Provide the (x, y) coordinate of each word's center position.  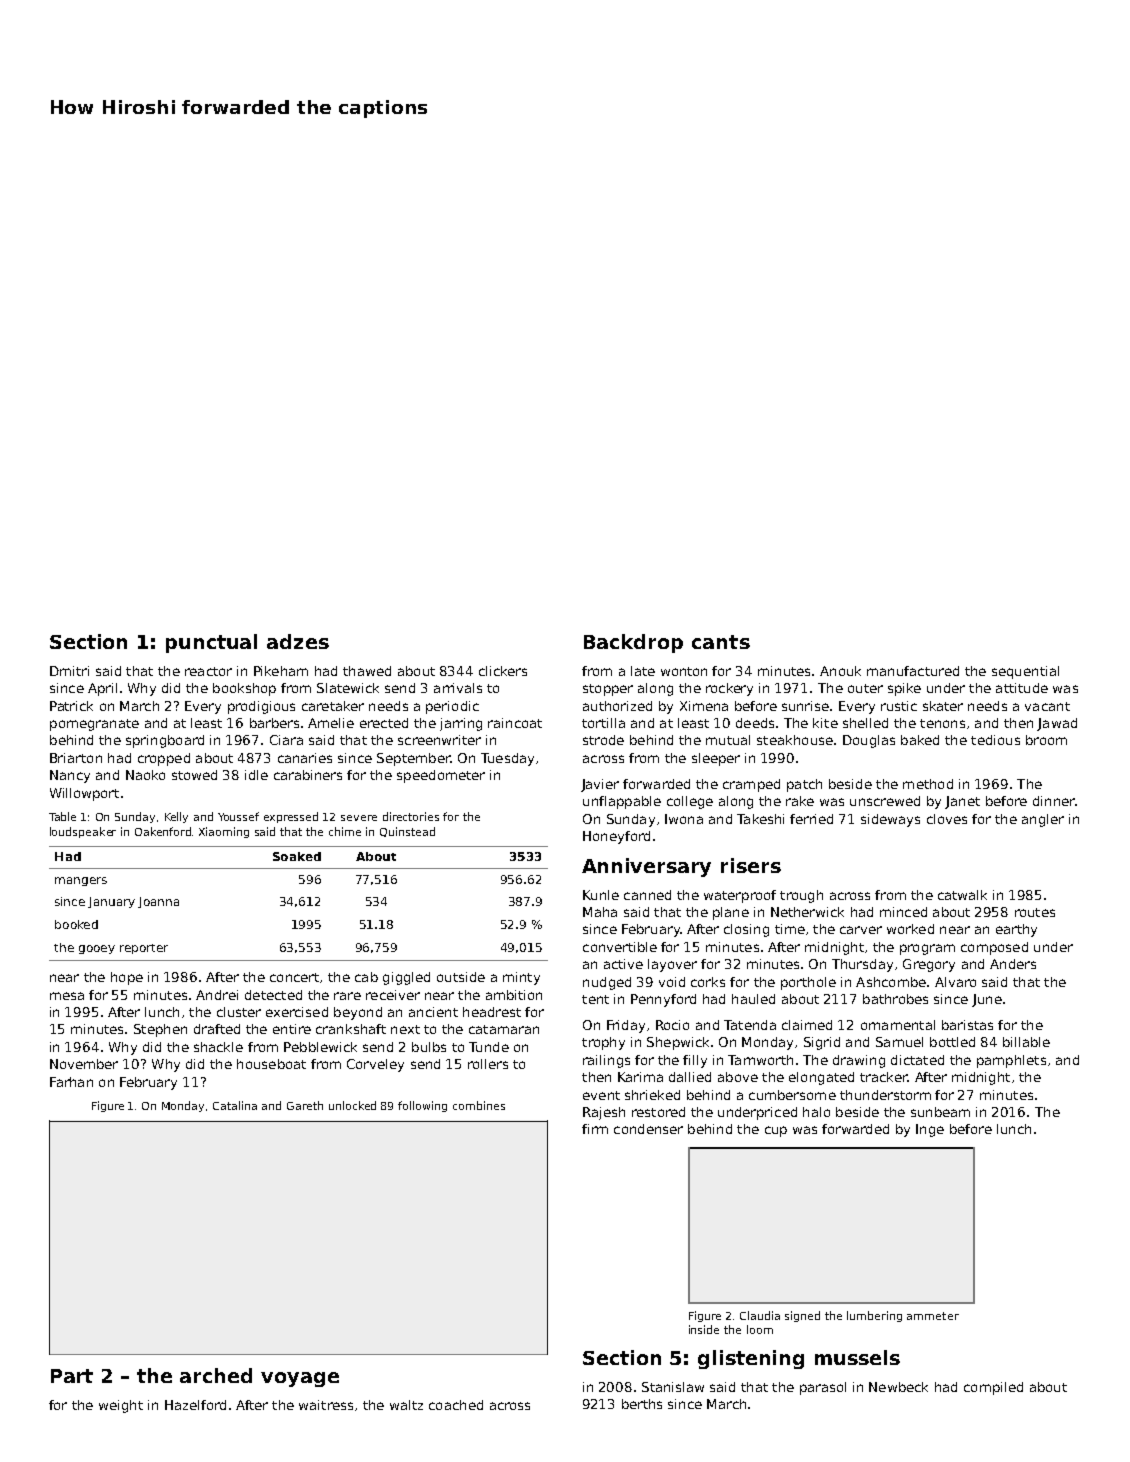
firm (595, 1129)
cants (721, 642)
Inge (930, 1130)
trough (801, 896)
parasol (823, 1388)
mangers (81, 881)
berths (642, 1404)
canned (647, 895)
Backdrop (633, 643)
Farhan (71, 1082)
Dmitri (69, 671)
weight (121, 1406)
